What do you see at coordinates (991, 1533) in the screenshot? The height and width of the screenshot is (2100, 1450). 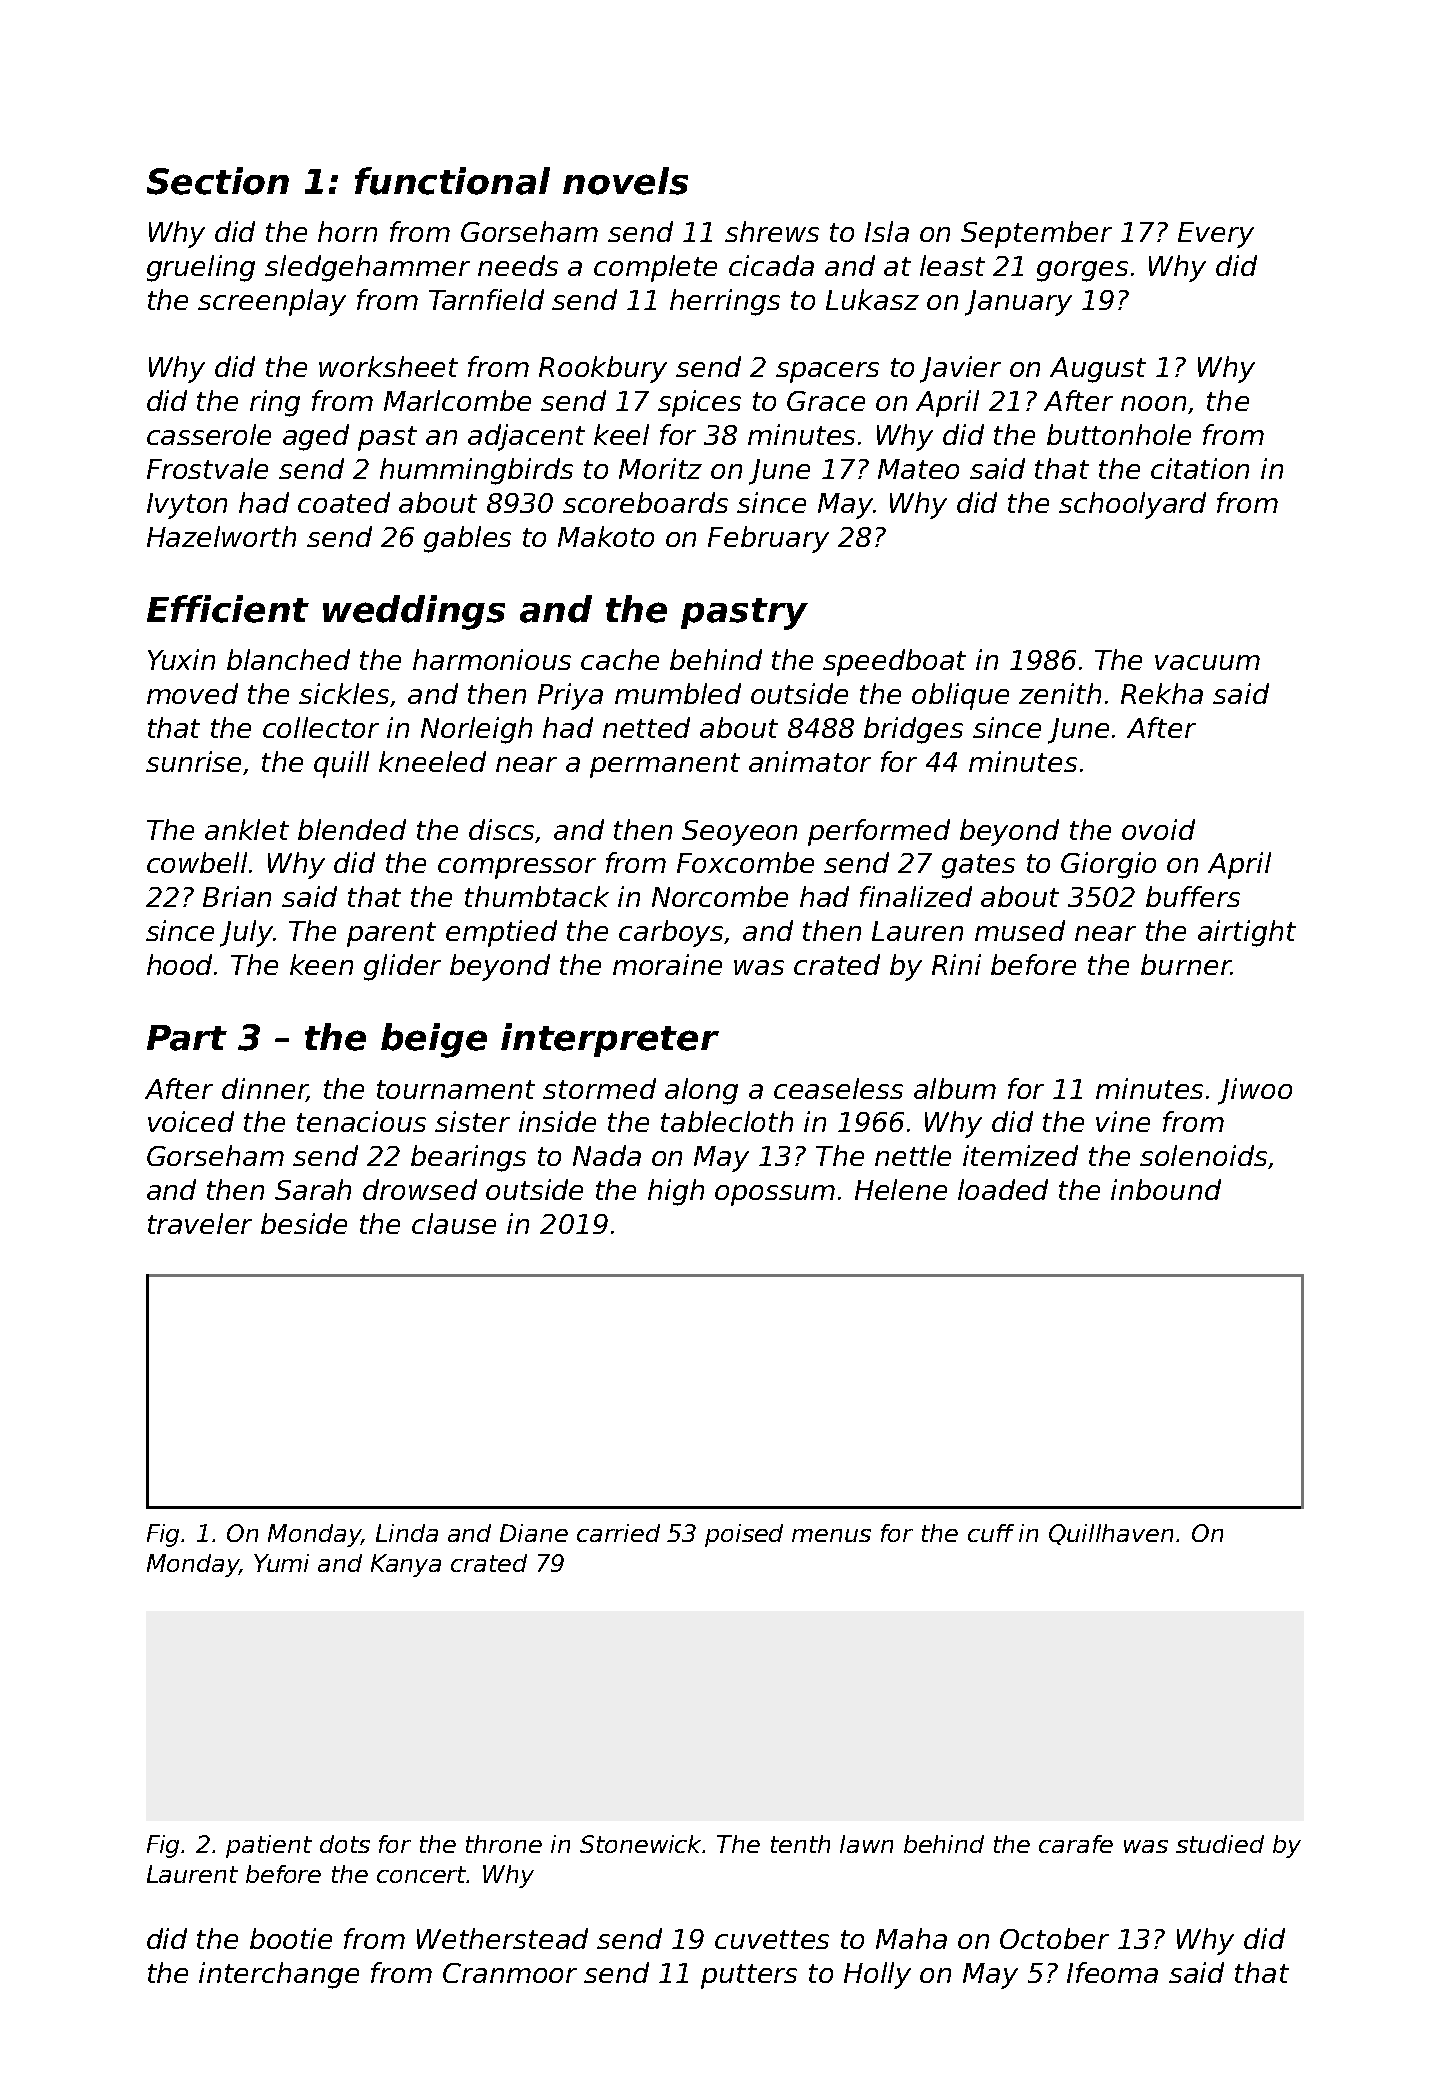 I see `cuff` at bounding box center [991, 1533].
